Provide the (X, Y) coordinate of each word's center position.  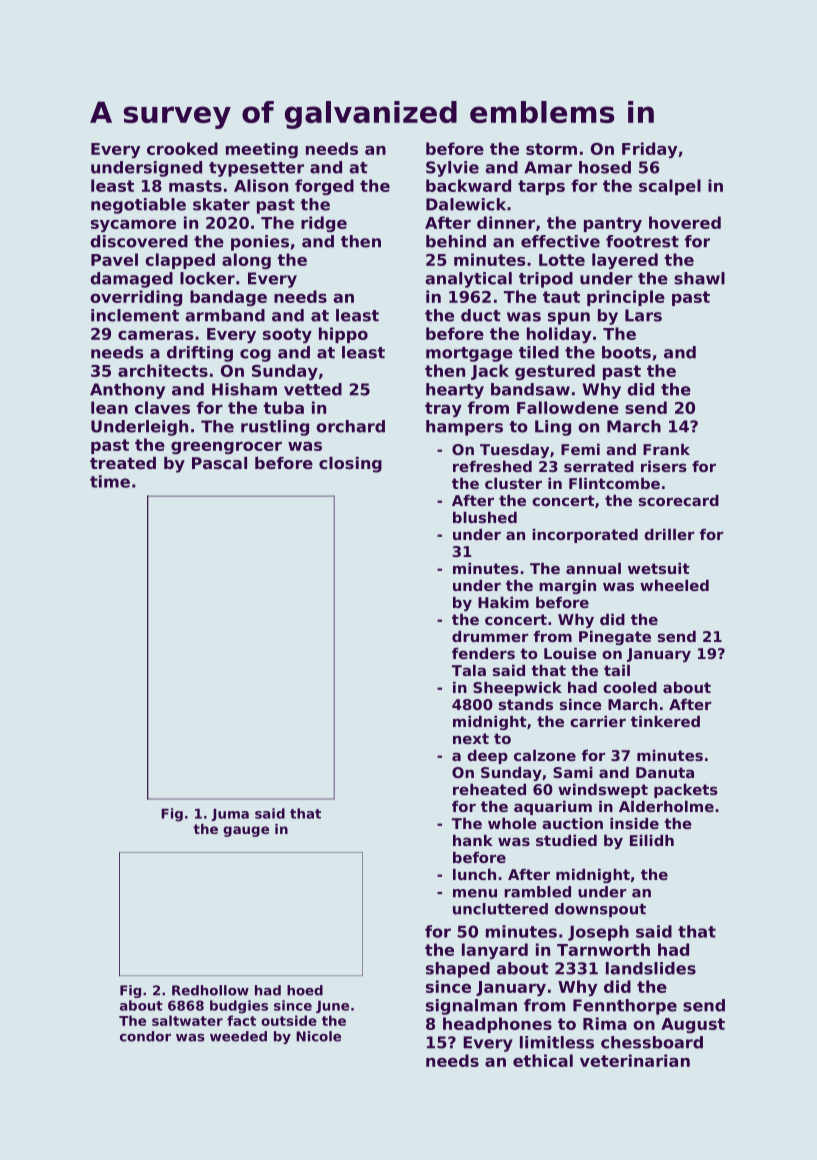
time (110, 481)
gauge (246, 831)
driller (669, 534)
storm (551, 149)
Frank (666, 449)
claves (162, 407)
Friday (649, 150)
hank (473, 840)
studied (566, 840)
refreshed (492, 466)
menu (475, 893)
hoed (305, 990)
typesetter (256, 169)
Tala (469, 670)
